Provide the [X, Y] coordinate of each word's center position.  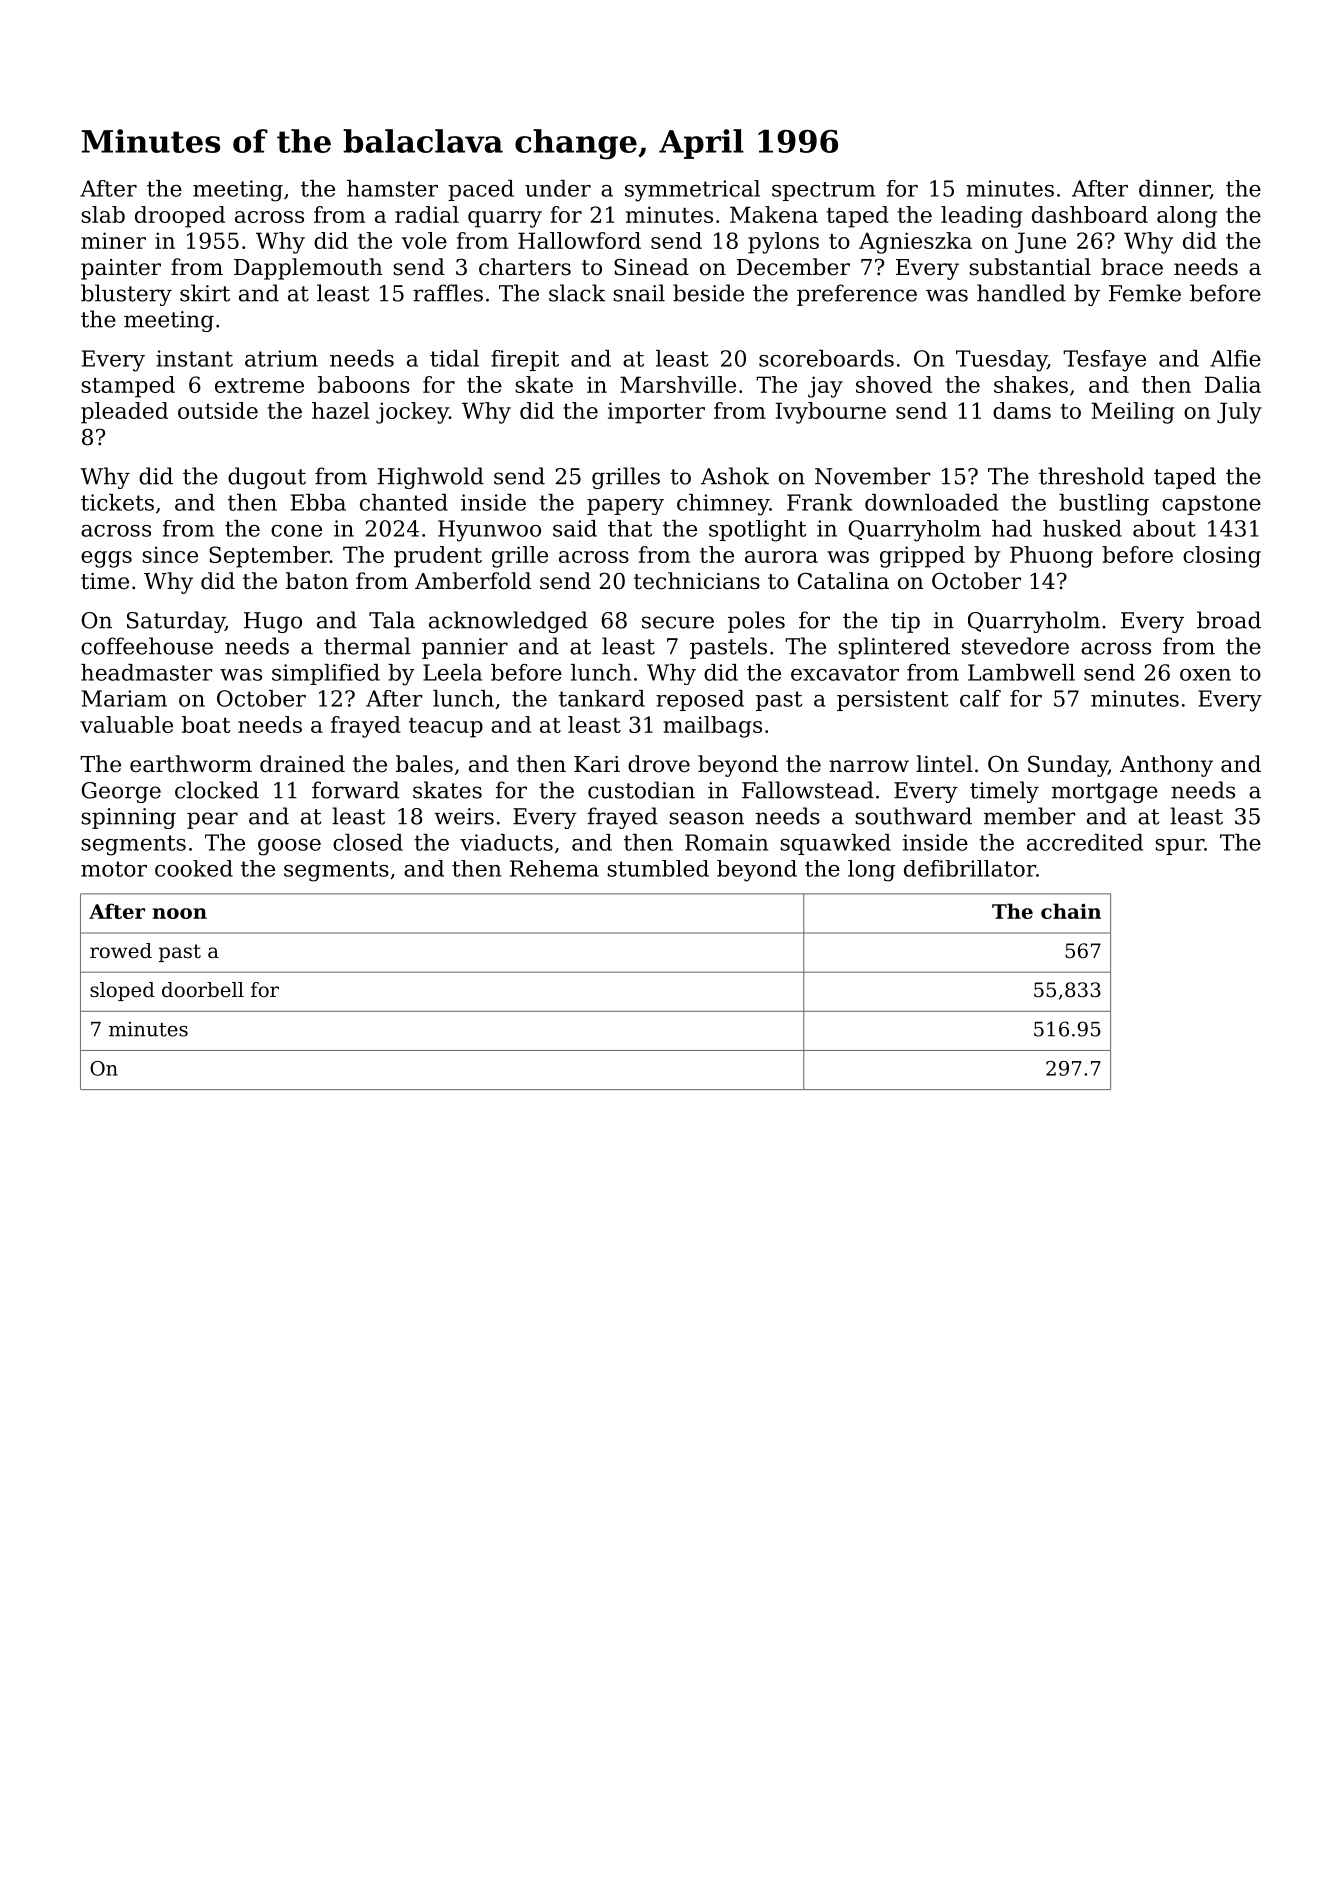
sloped [122, 991]
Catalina [843, 581]
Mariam [124, 698]
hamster [392, 188]
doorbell [203, 990]
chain [1071, 911]
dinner [1174, 189]
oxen [1205, 675]
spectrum [823, 191]
